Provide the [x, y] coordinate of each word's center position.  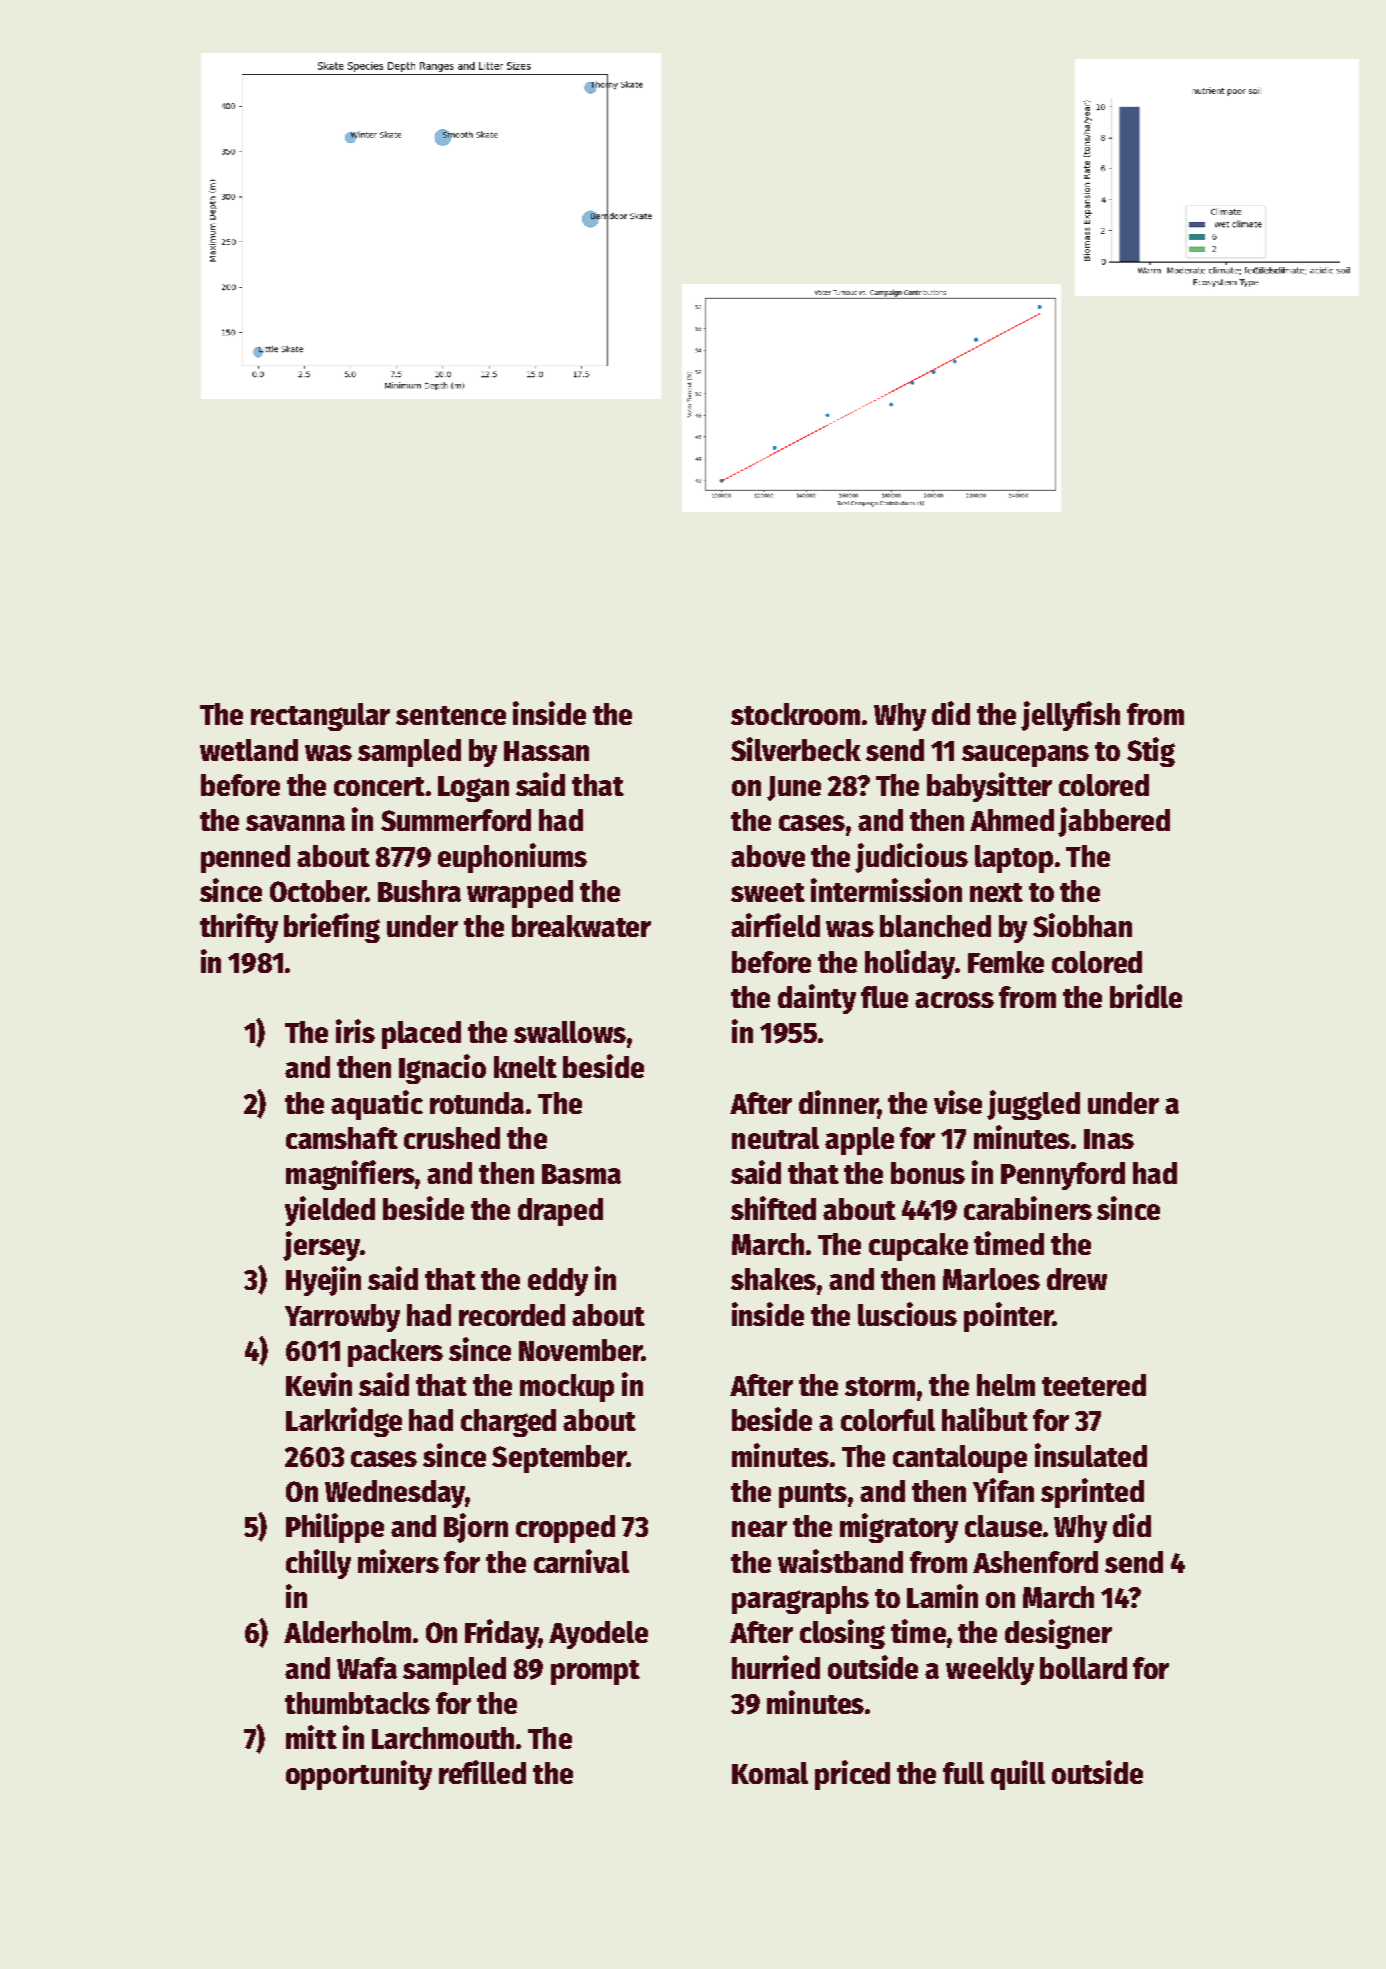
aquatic [377, 1105]
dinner [838, 1103]
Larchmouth [443, 1738]
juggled [1033, 1105]
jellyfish [1070, 716]
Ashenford [1035, 1562]
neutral [775, 1138]
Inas [1109, 1139]
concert [379, 786]
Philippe [335, 1528]
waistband [840, 1561]
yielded [330, 1211]
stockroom [795, 714]
